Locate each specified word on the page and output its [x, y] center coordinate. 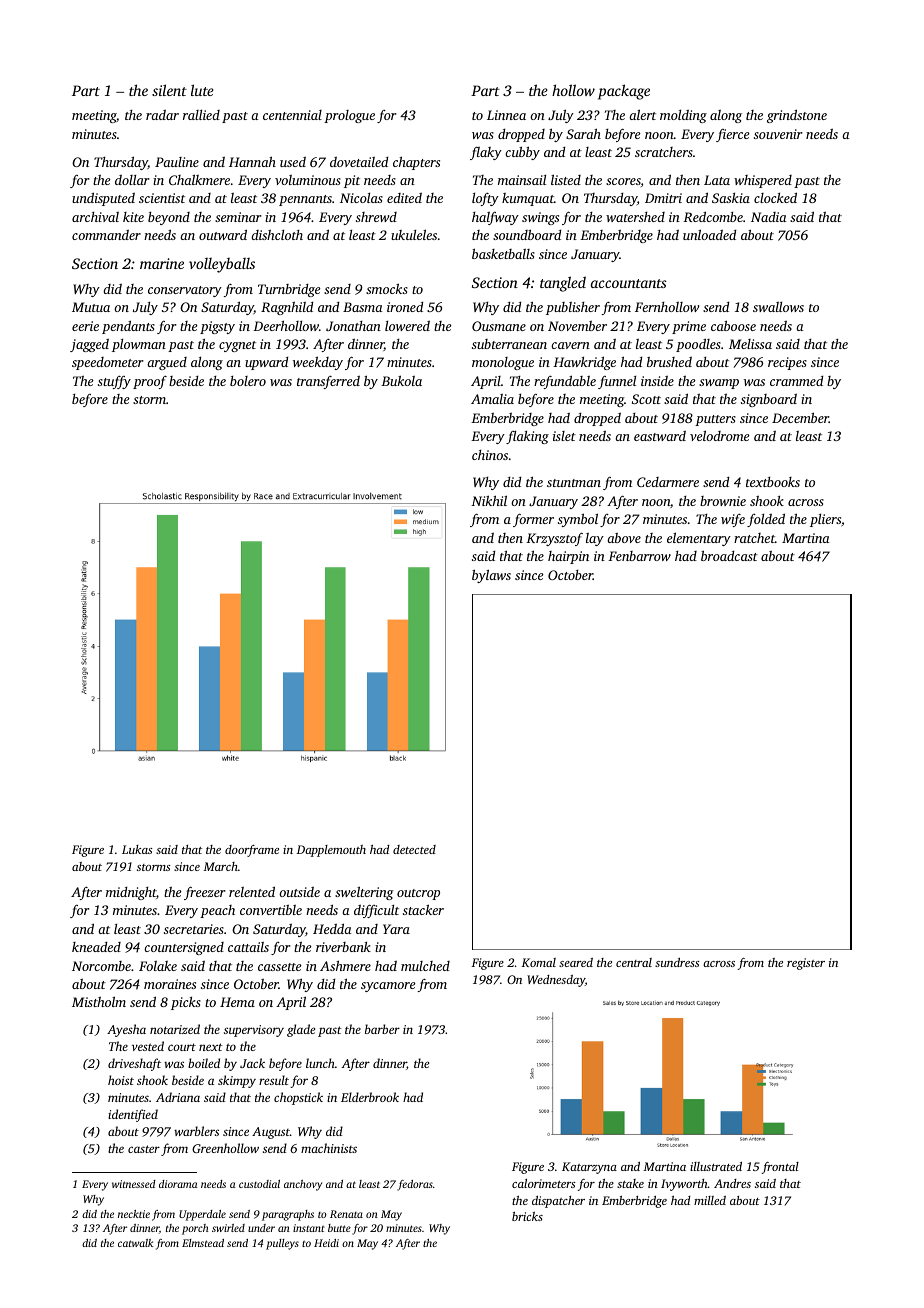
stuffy [114, 382]
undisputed [103, 199]
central [634, 962]
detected [414, 849]
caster [144, 1149]
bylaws [491, 576]
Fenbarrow [639, 556]
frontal [780, 1168]
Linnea [506, 115]
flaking [527, 437]
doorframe [252, 851]
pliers [825, 520]
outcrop [418, 894]
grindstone [797, 116]
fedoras [415, 1185]
